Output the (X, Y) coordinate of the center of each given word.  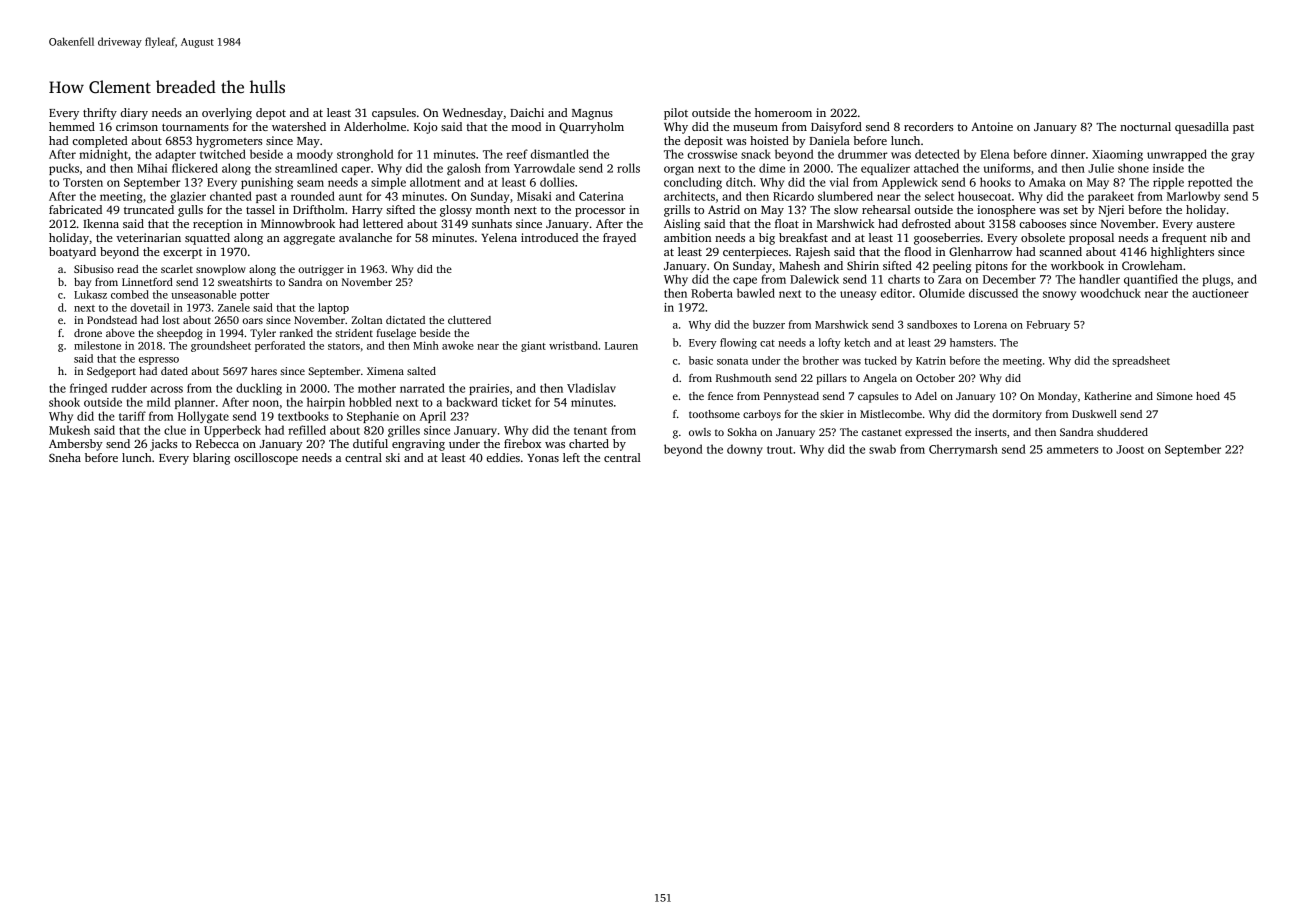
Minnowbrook (298, 223)
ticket (516, 402)
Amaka (1047, 182)
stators (344, 346)
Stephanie (373, 417)
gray (1242, 156)
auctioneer (1220, 293)
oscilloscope (266, 459)
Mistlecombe (891, 414)
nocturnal (1145, 126)
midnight (103, 155)
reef (517, 154)
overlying (227, 114)
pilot (676, 114)
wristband (573, 345)
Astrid (724, 209)
